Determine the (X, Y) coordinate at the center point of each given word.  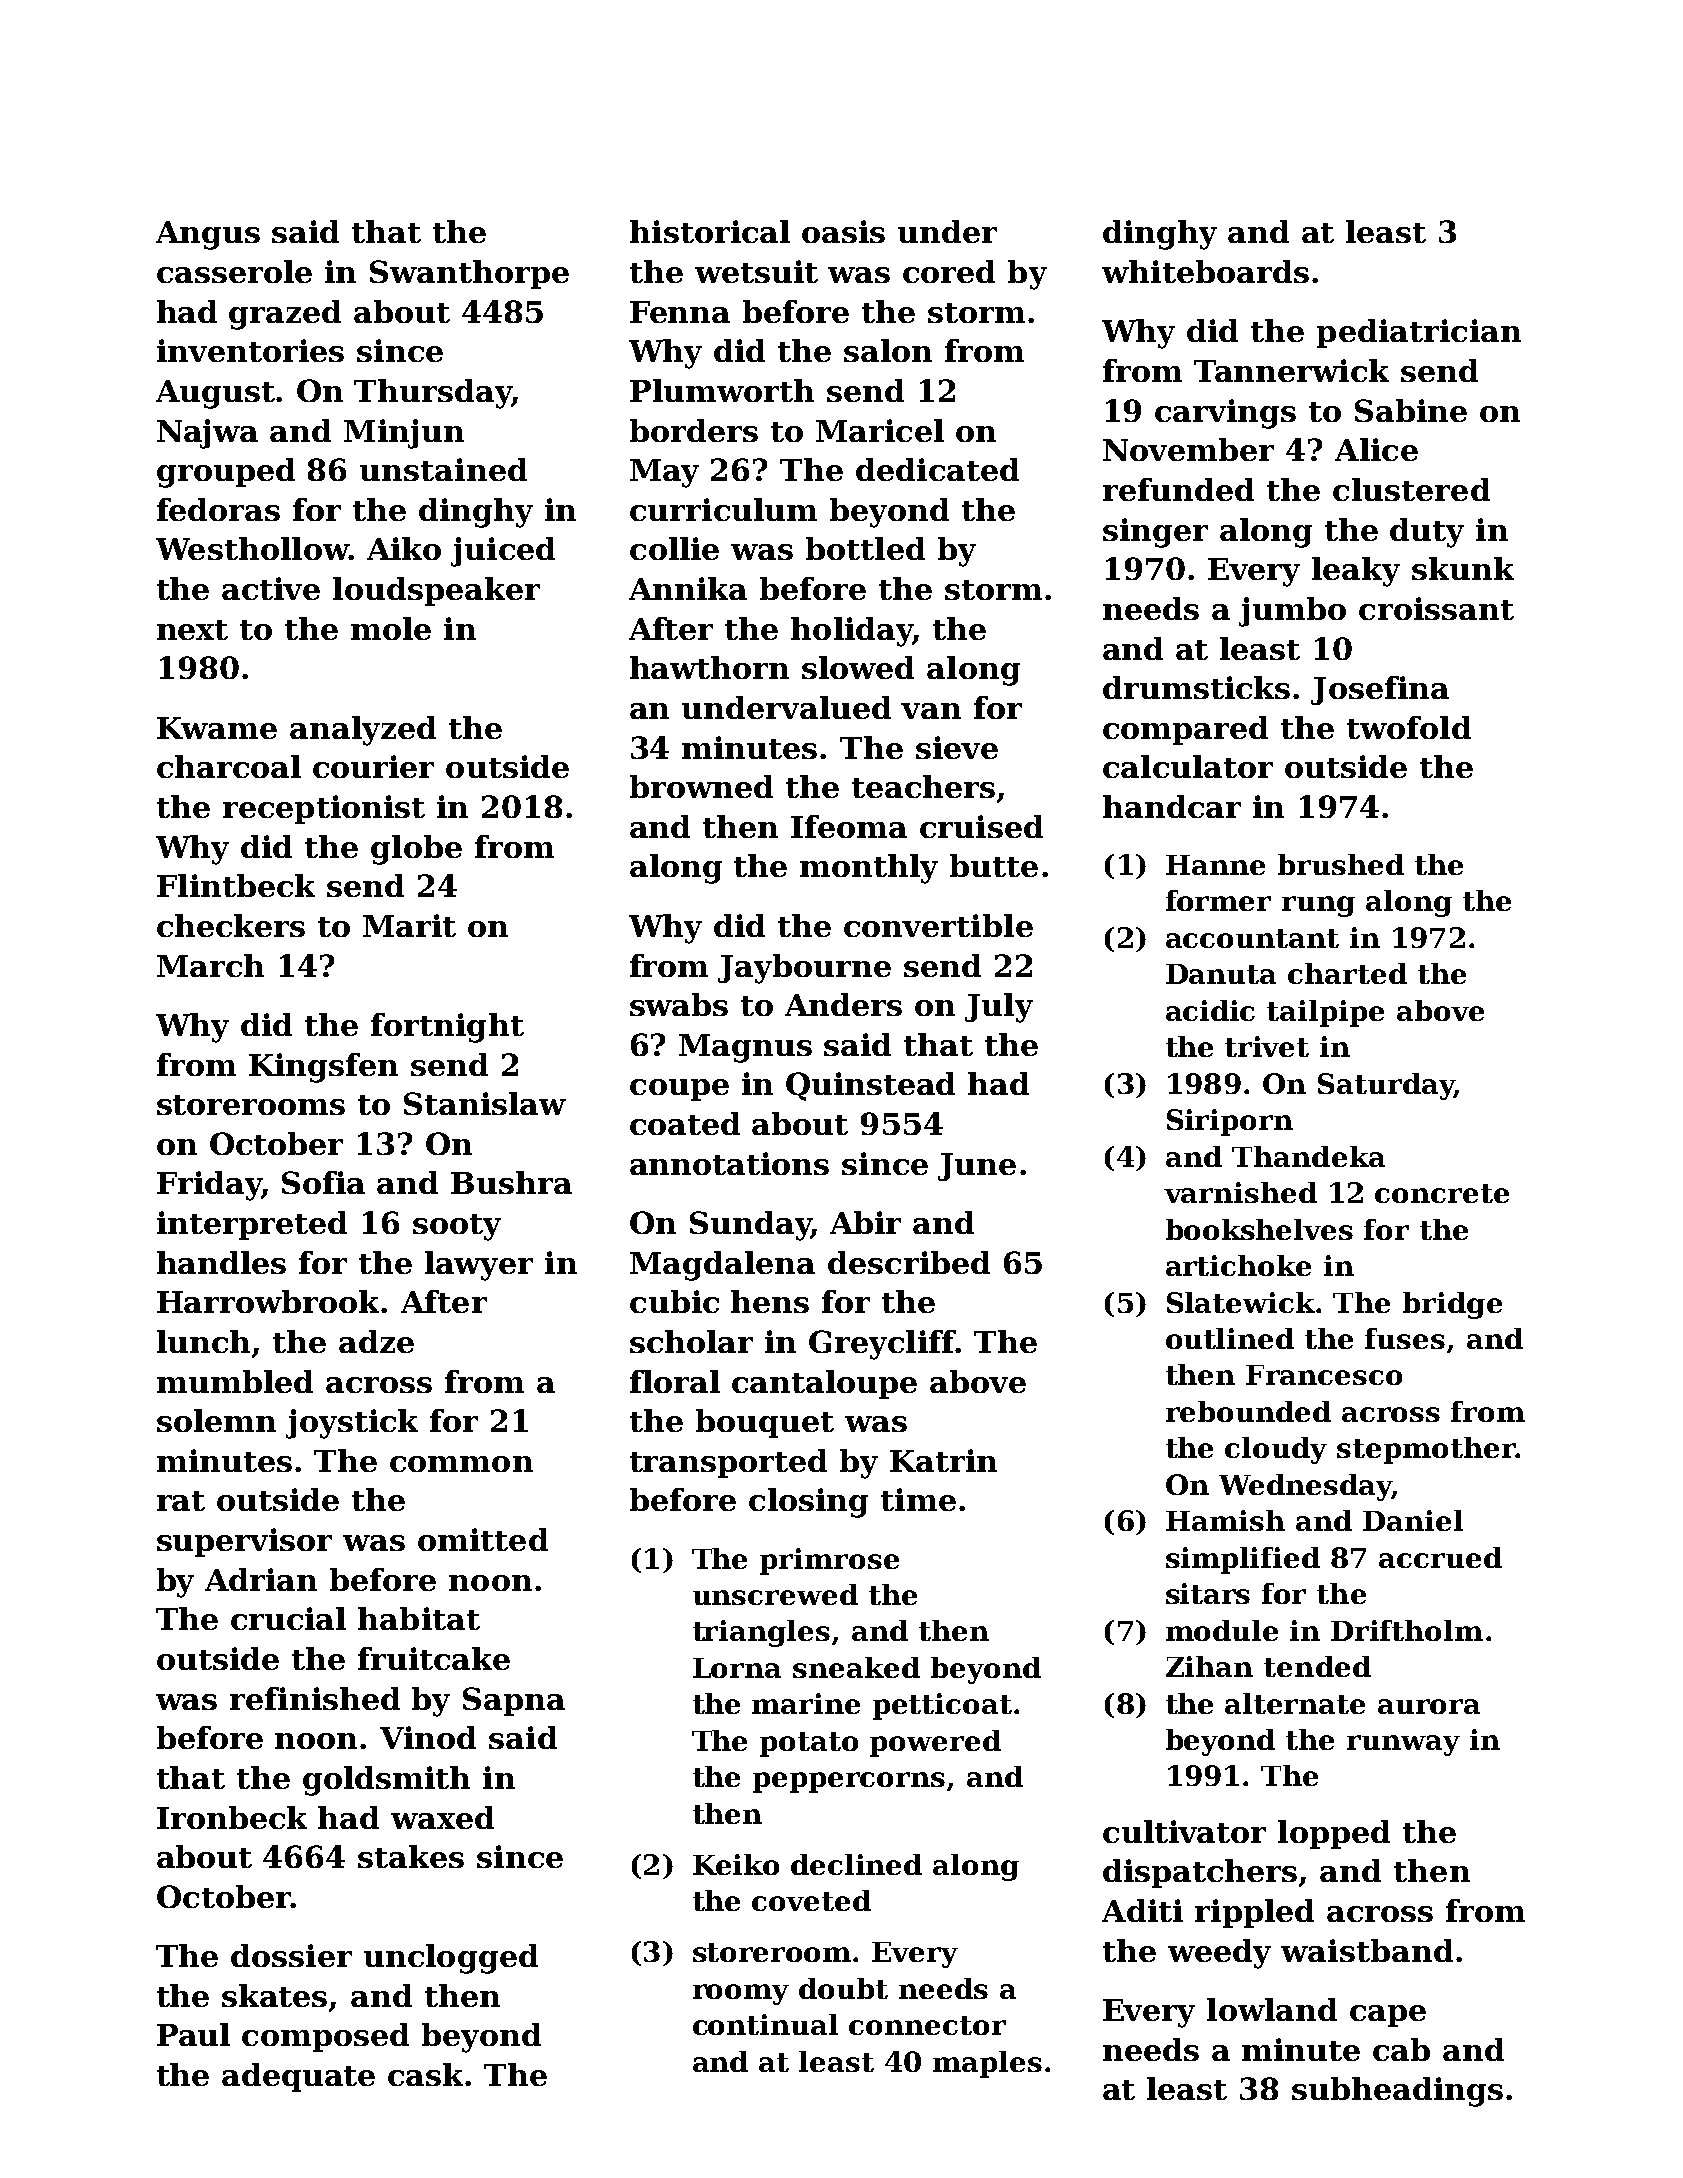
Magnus (745, 1048)
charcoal (229, 766)
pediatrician (1419, 333)
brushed (1341, 864)
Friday (209, 1186)
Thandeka (1308, 1156)
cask (425, 2074)
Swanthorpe (469, 274)
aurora (1429, 1706)
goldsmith (386, 1781)
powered (935, 1743)
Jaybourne (804, 969)
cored (949, 271)
